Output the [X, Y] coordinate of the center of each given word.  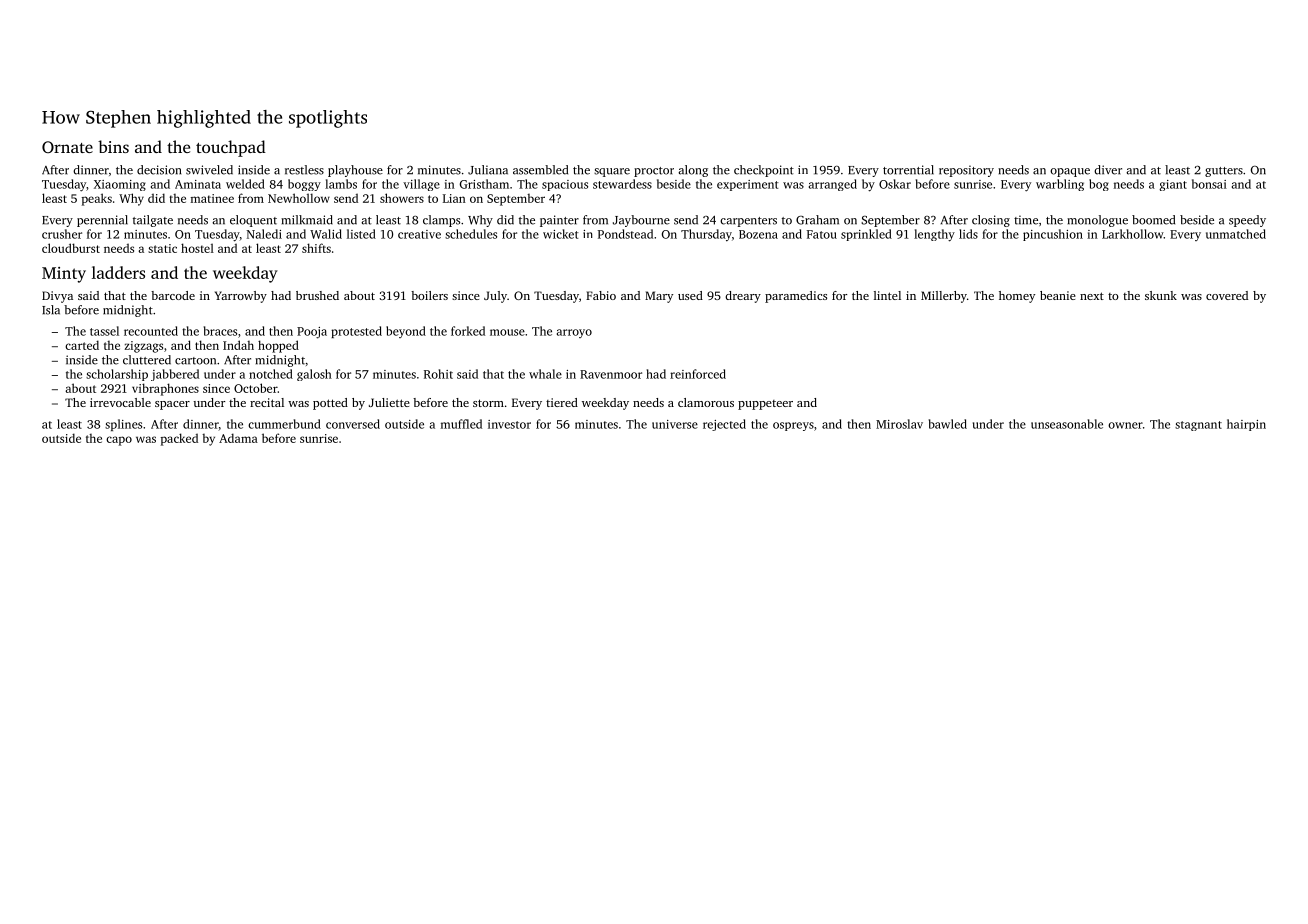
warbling [1060, 185]
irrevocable [120, 402]
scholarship [117, 375]
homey [1017, 297]
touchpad [231, 148]
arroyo [574, 333]
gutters [1224, 172]
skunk [1161, 295]
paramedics [796, 297]
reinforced [698, 374]
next [1092, 296]
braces [220, 331]
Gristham [484, 184]
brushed [317, 295]
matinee [212, 198]
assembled [540, 170]
